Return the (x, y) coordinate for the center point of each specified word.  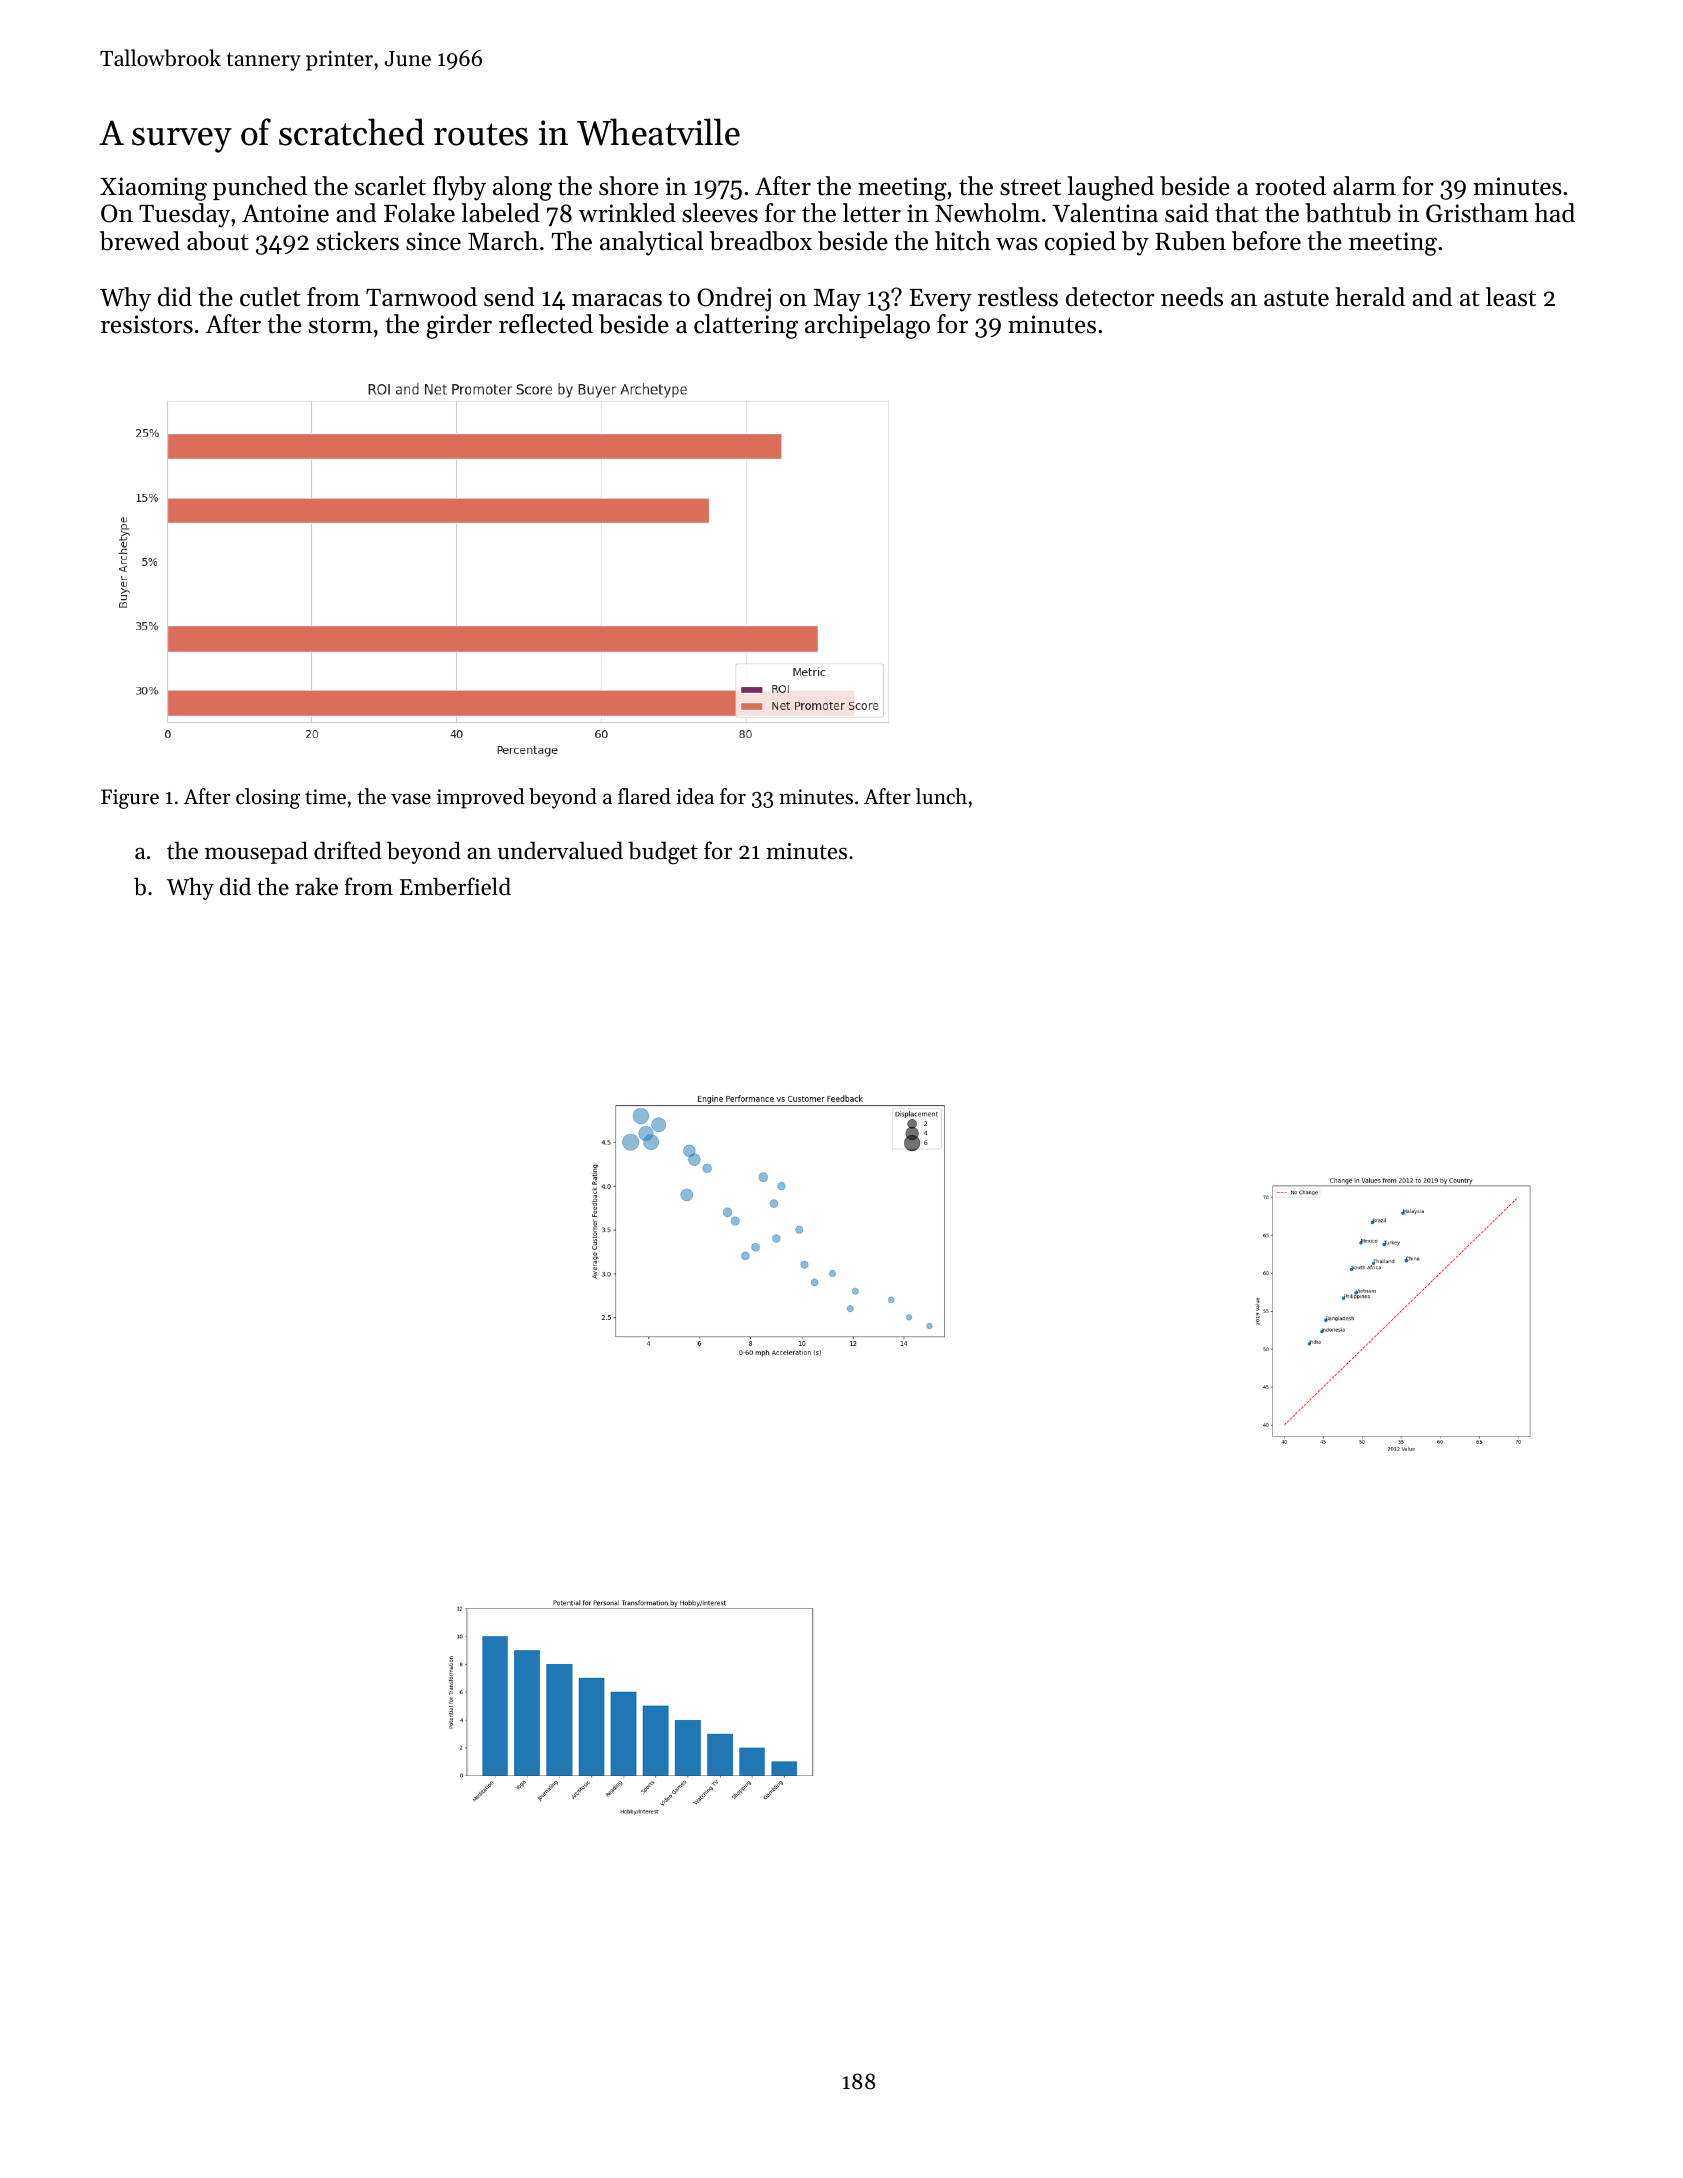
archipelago (867, 326)
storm (340, 325)
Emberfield (455, 886)
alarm (1364, 185)
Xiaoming (153, 189)
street (1030, 187)
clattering (746, 326)
